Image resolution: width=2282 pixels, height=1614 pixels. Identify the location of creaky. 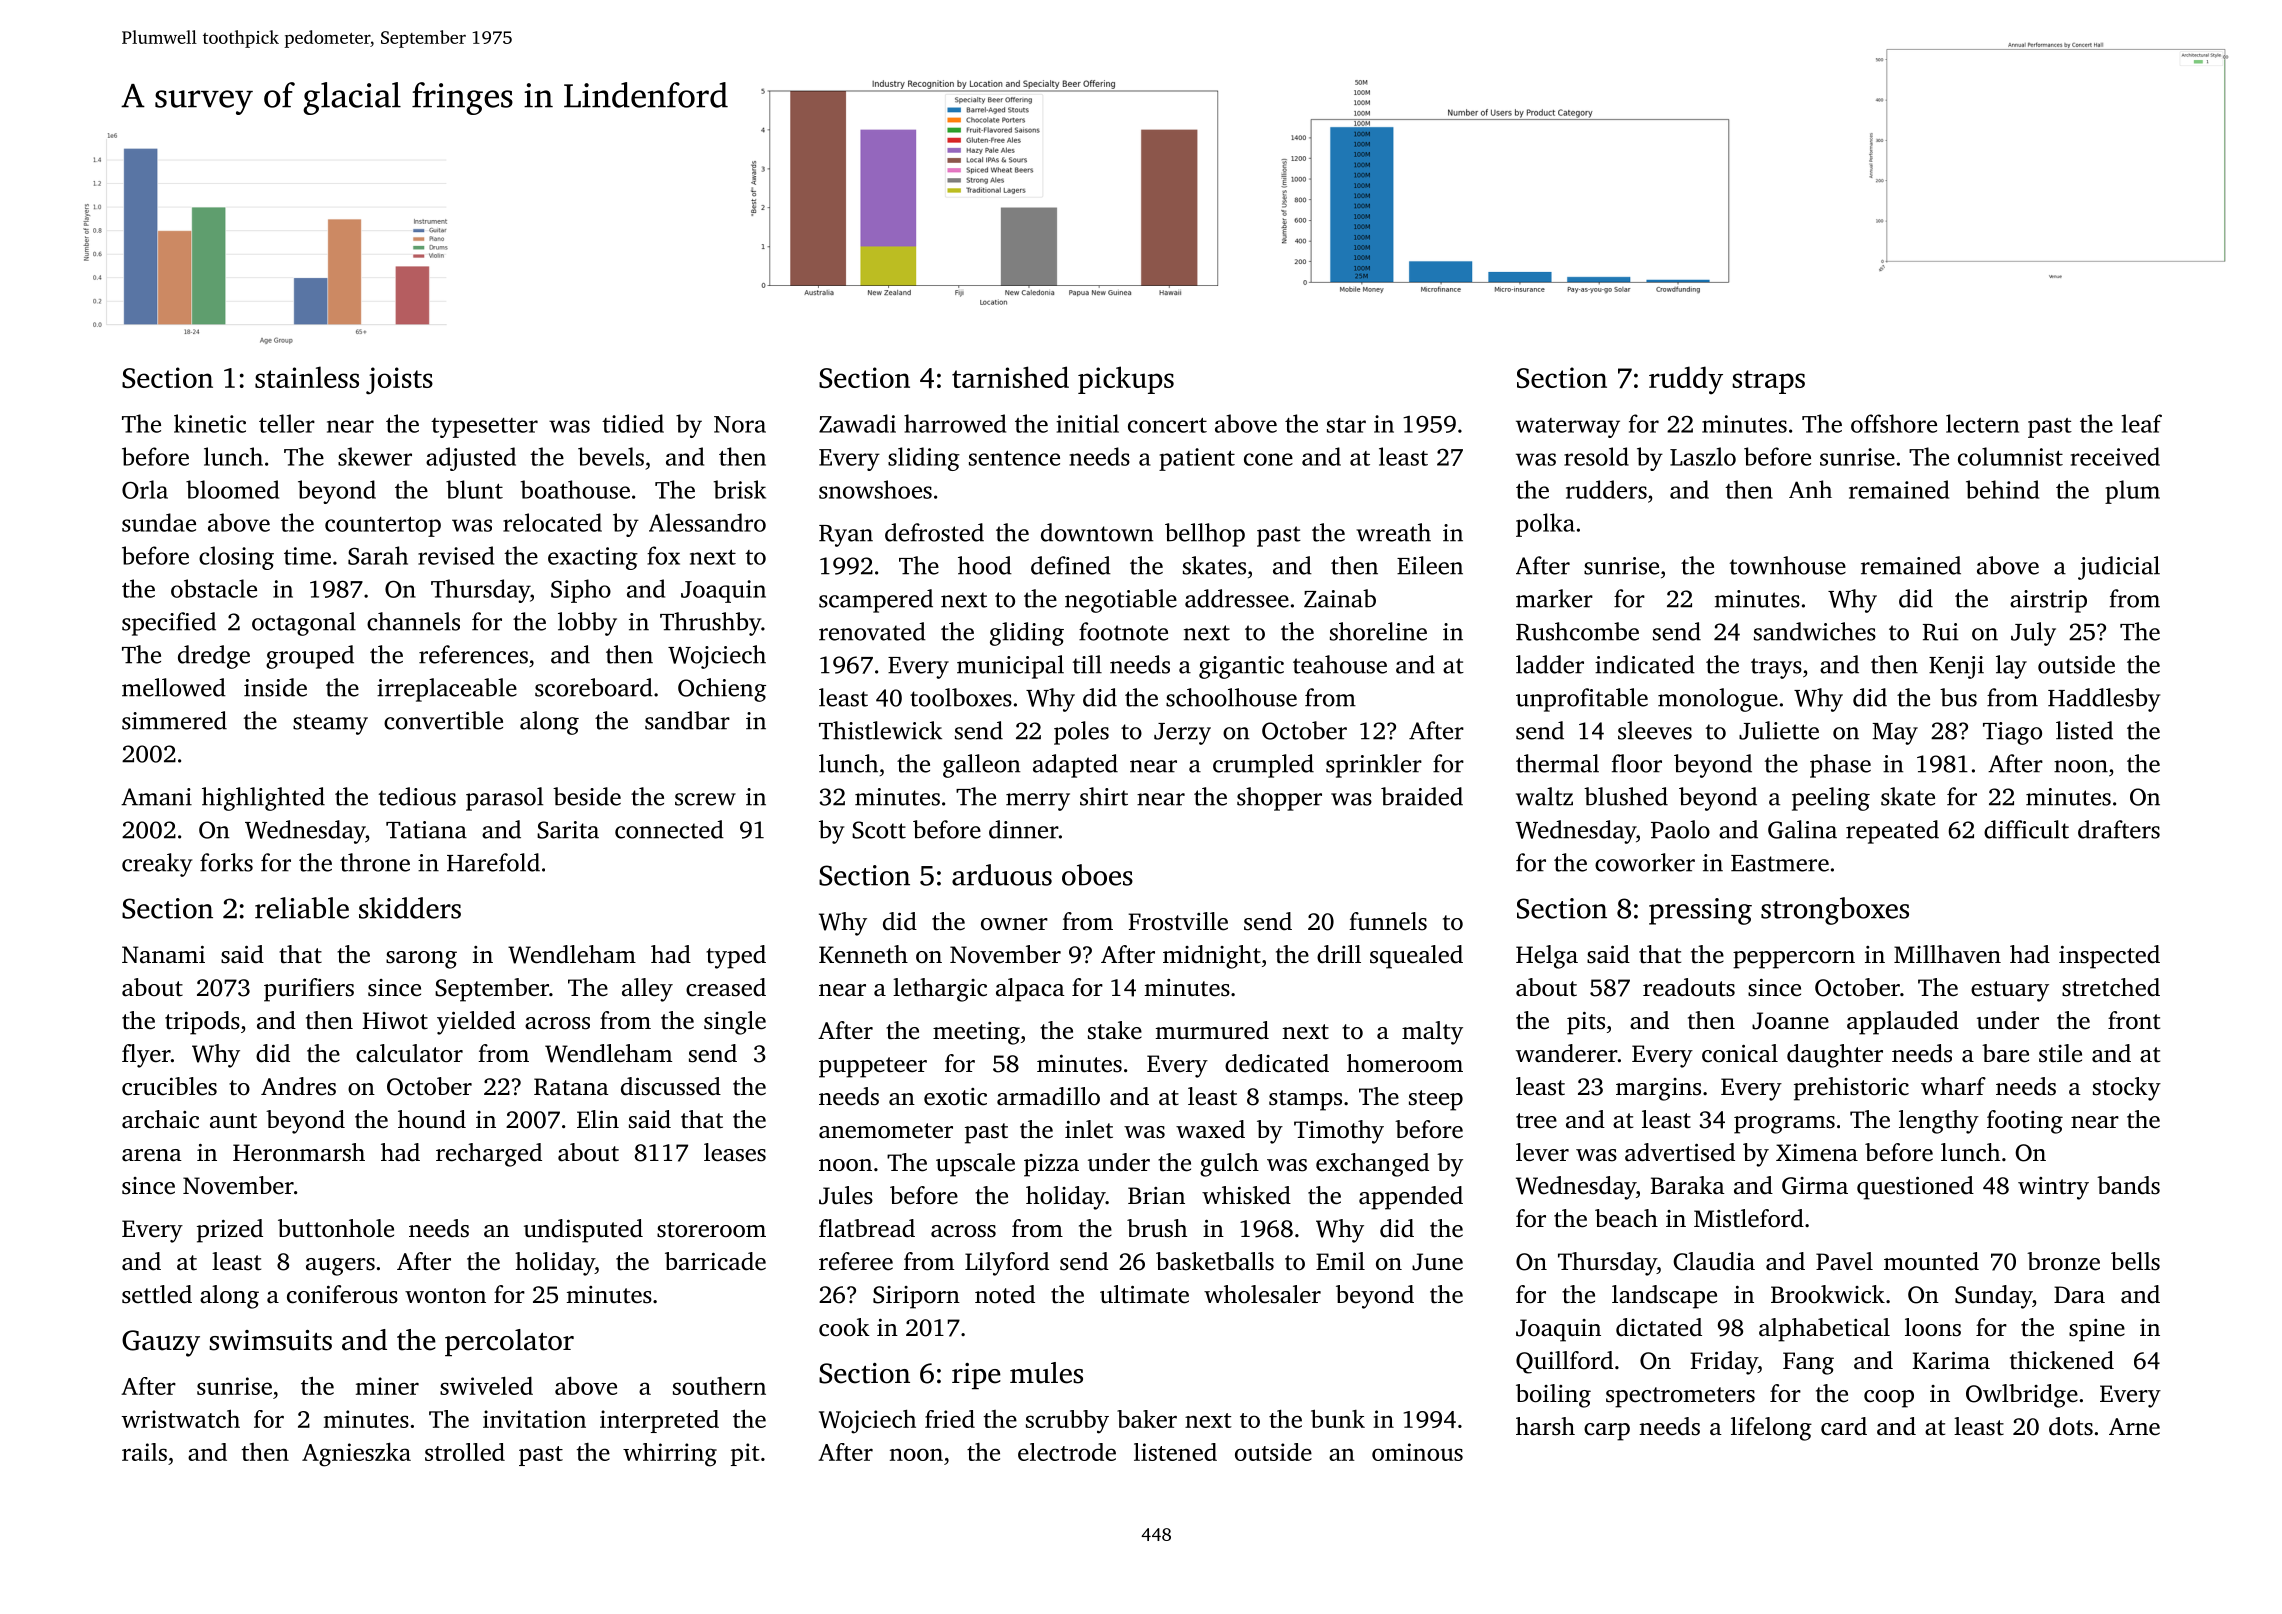
(157, 865).
